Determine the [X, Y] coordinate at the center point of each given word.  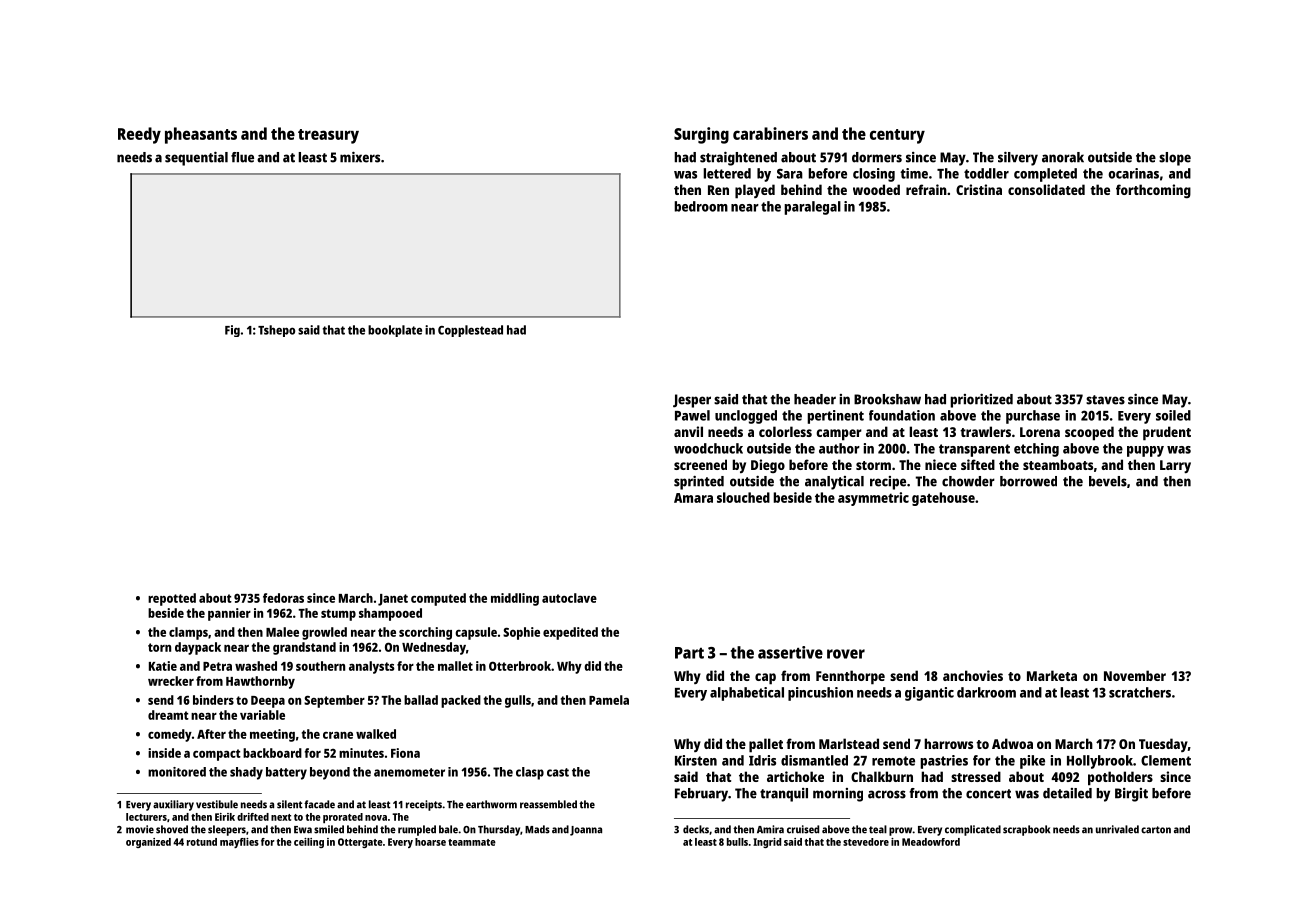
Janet [393, 600]
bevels [1108, 481]
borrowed [1028, 481]
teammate [472, 842]
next [281, 817]
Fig [232, 331]
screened [700, 464]
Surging [701, 135]
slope [1175, 159]
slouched [743, 497]
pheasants [201, 135]
